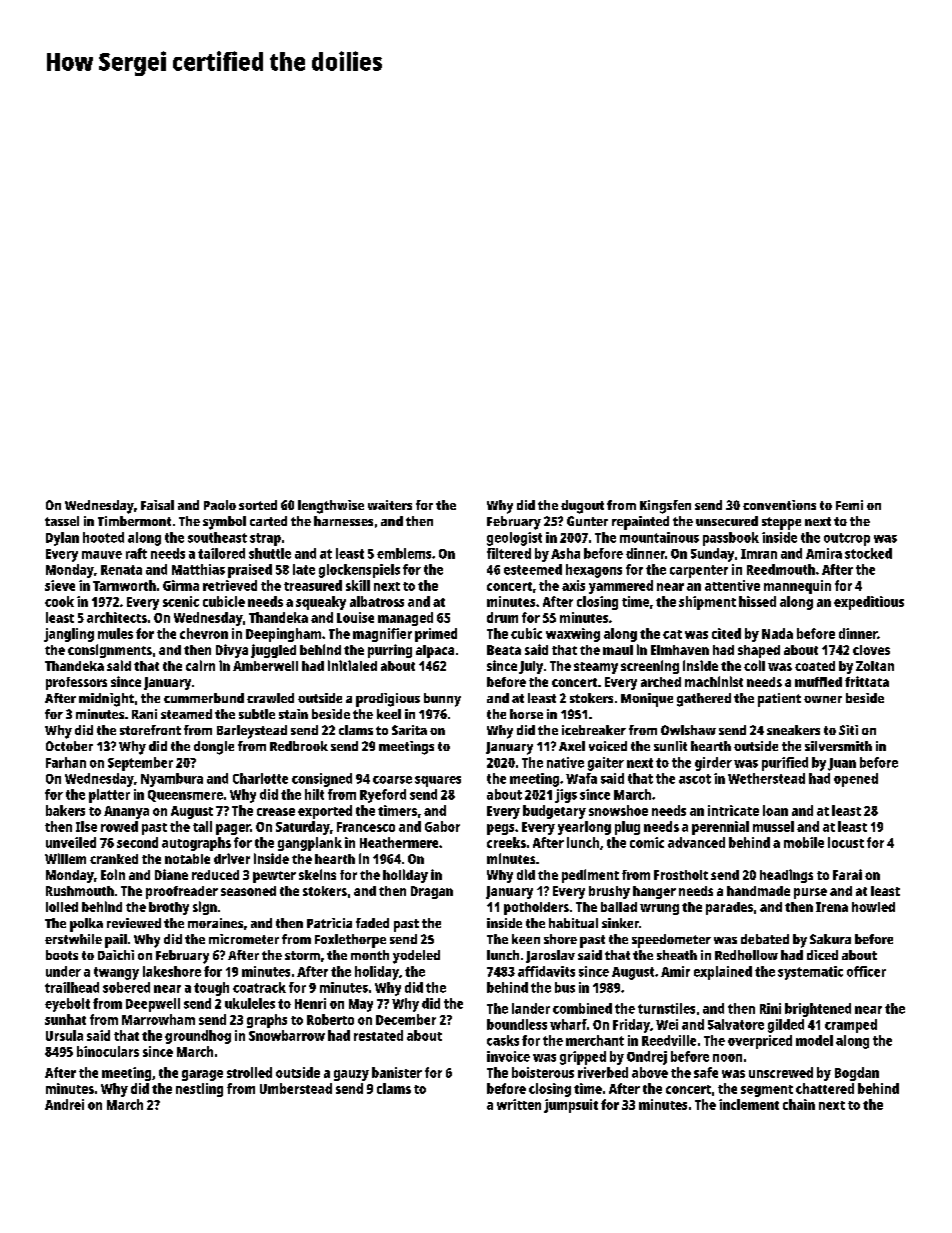 This screenshot has width=952, height=1233. What do you see at coordinates (220, 505) in the screenshot?
I see `Paolo` at bounding box center [220, 505].
